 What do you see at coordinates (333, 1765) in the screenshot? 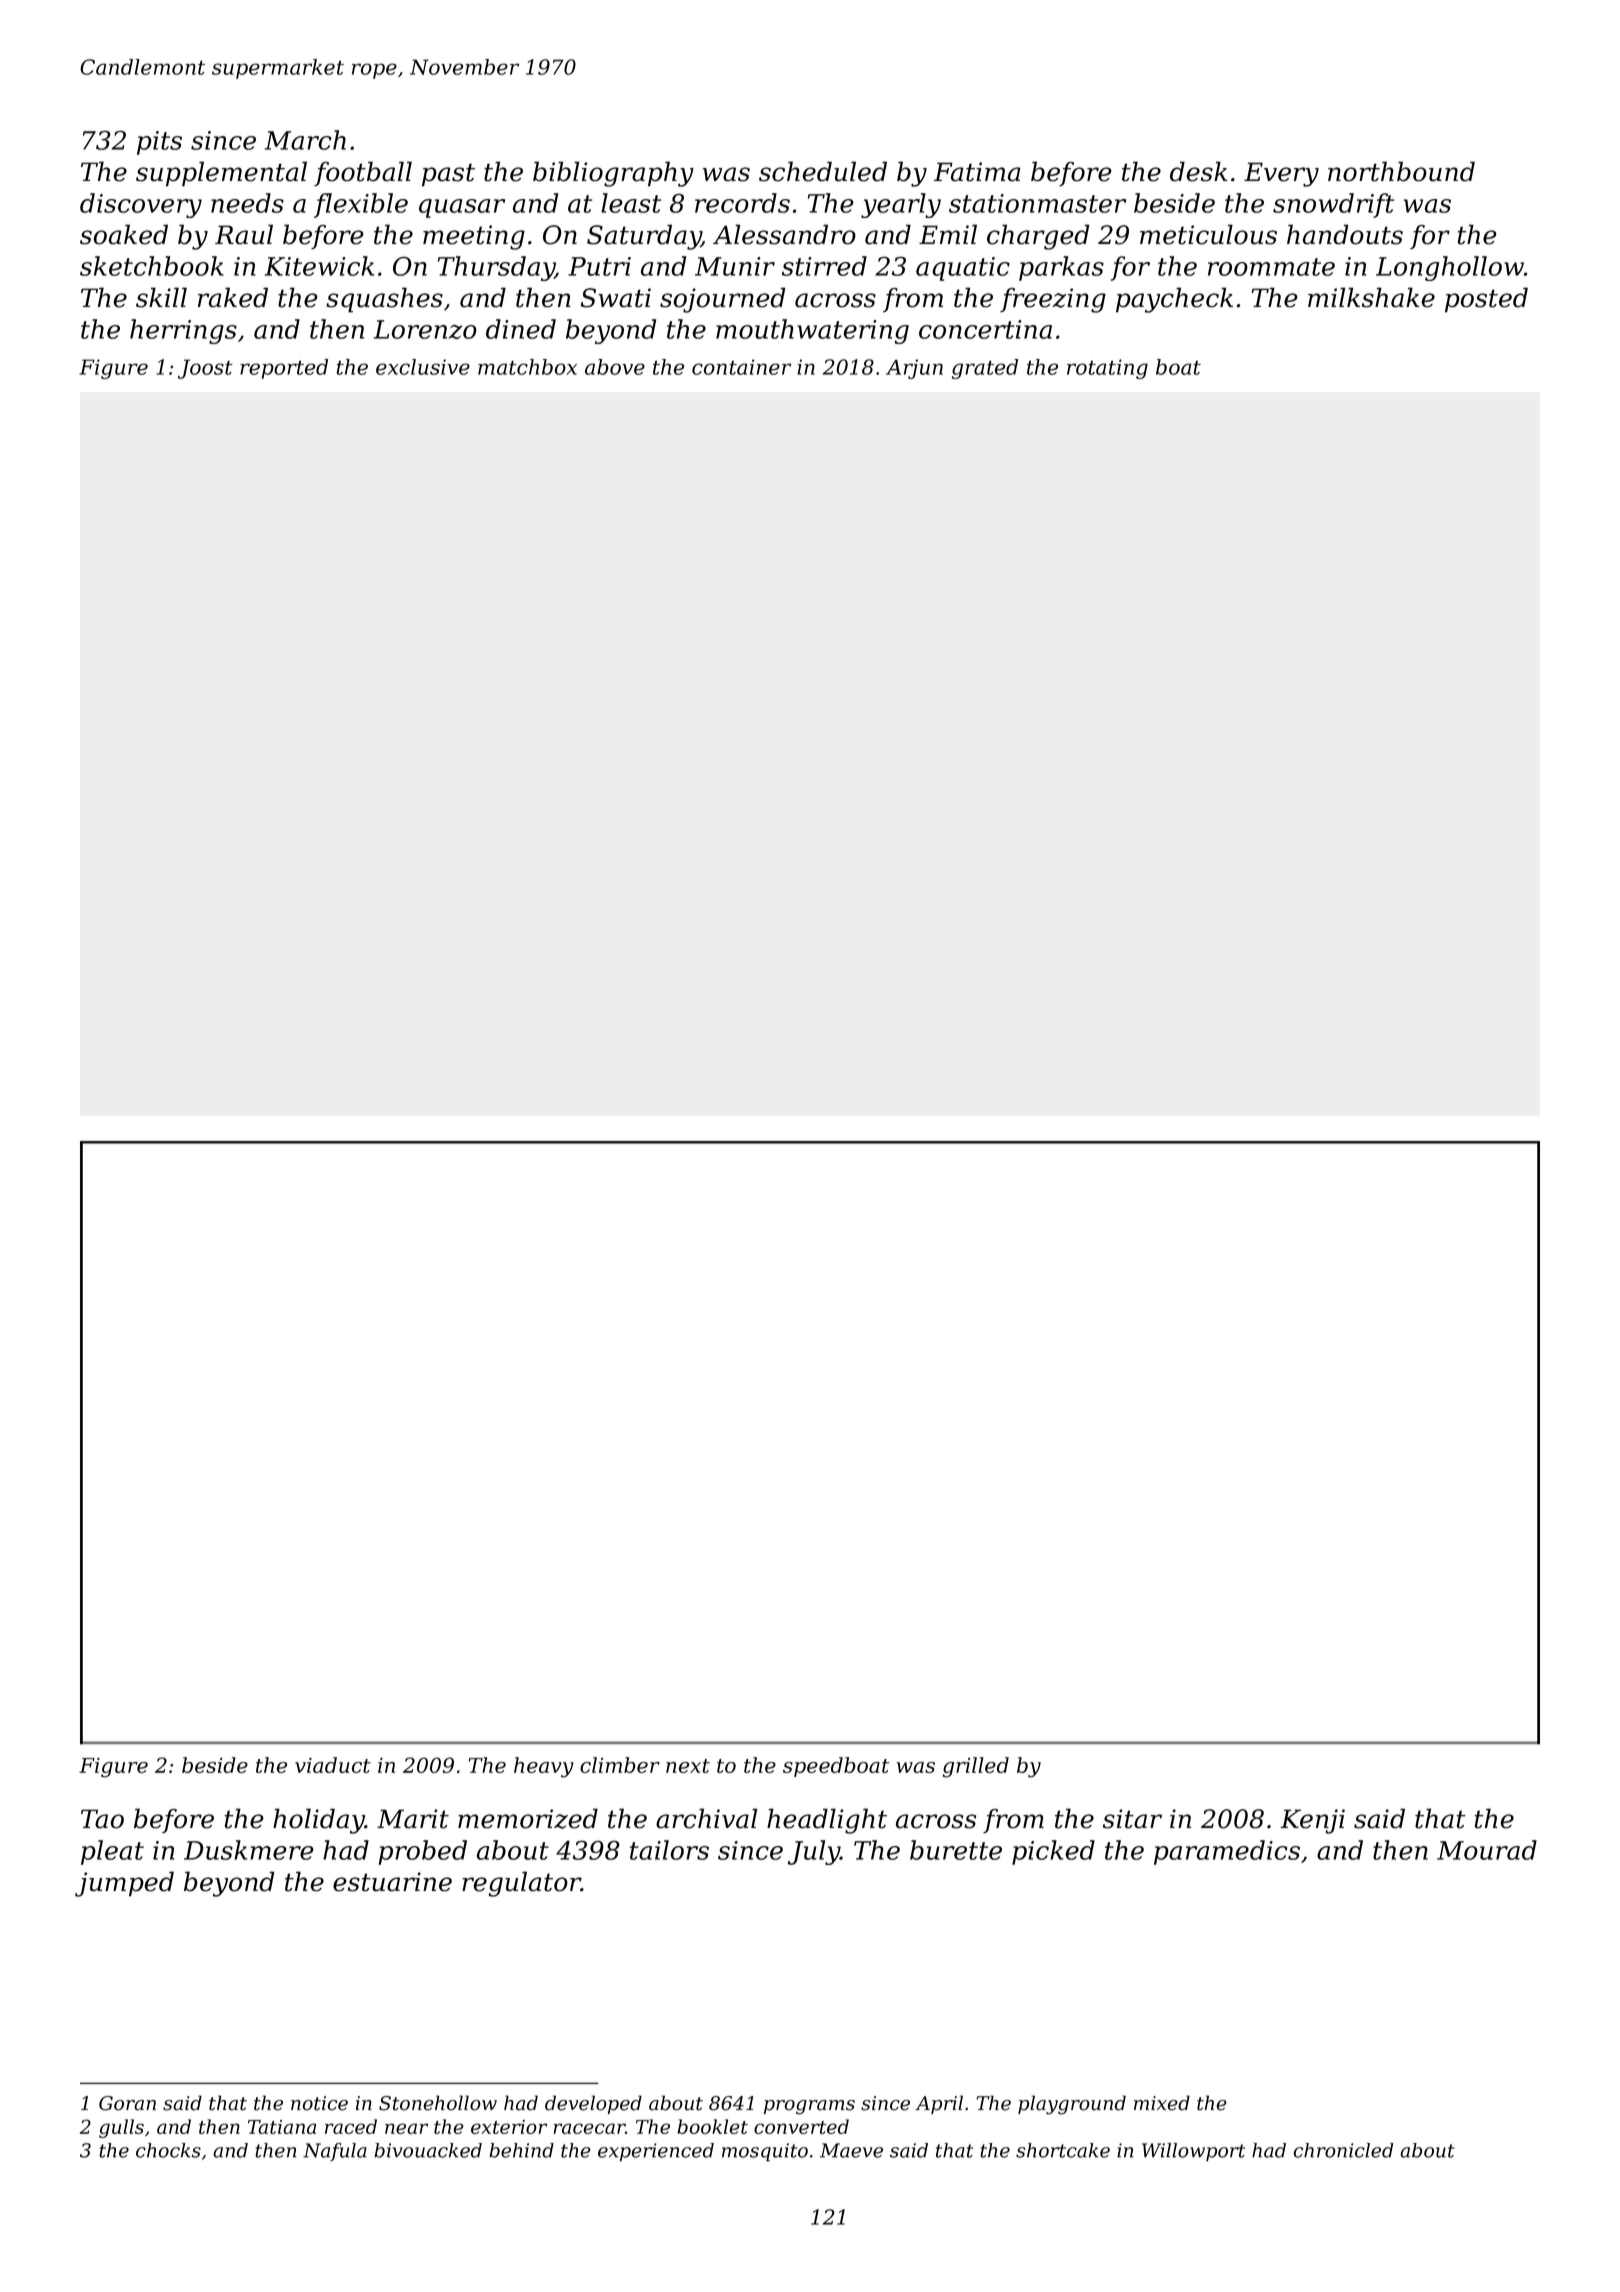
I see `viaduct` at bounding box center [333, 1765].
